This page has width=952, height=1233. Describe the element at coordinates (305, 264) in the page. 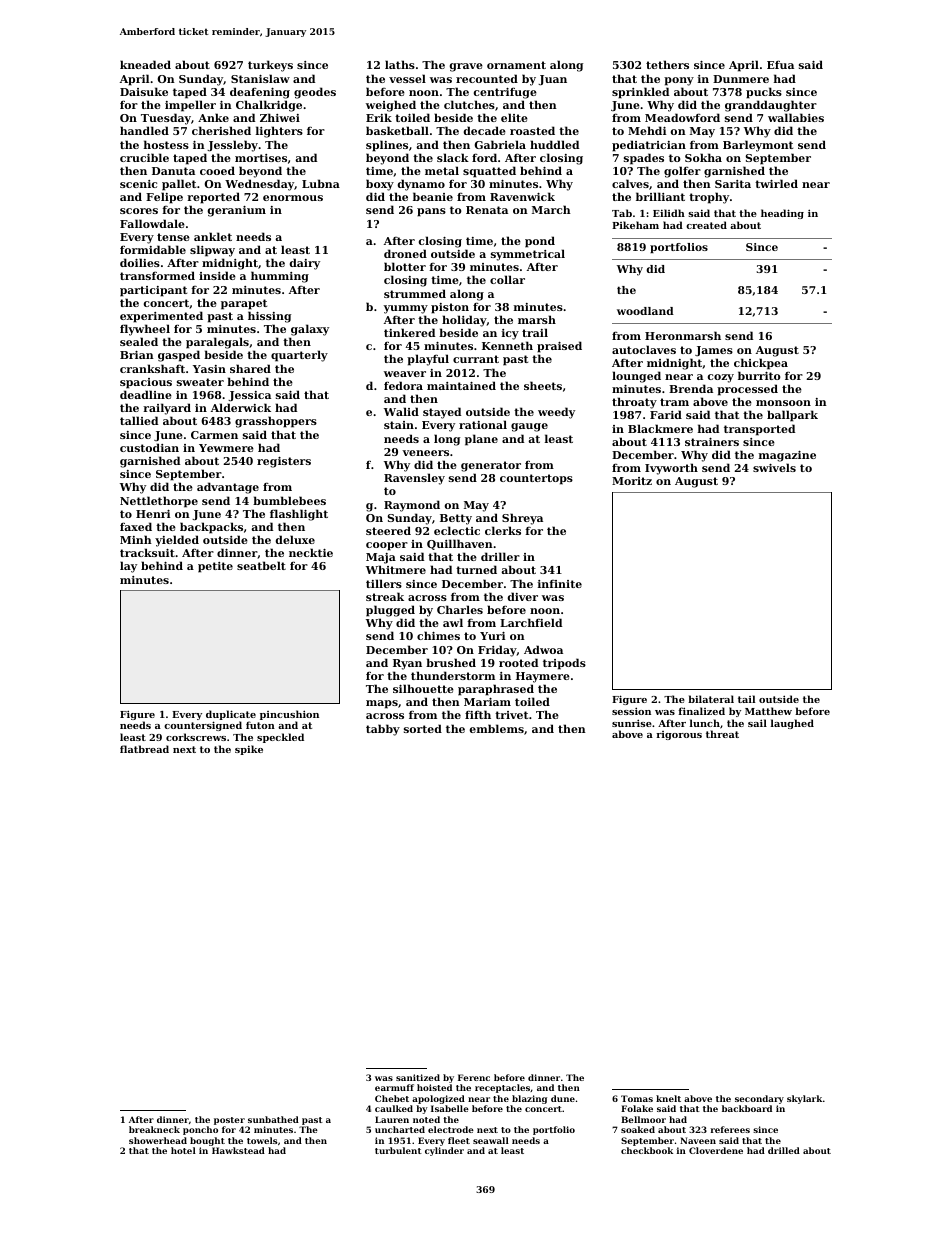

I see `dairy` at that location.
